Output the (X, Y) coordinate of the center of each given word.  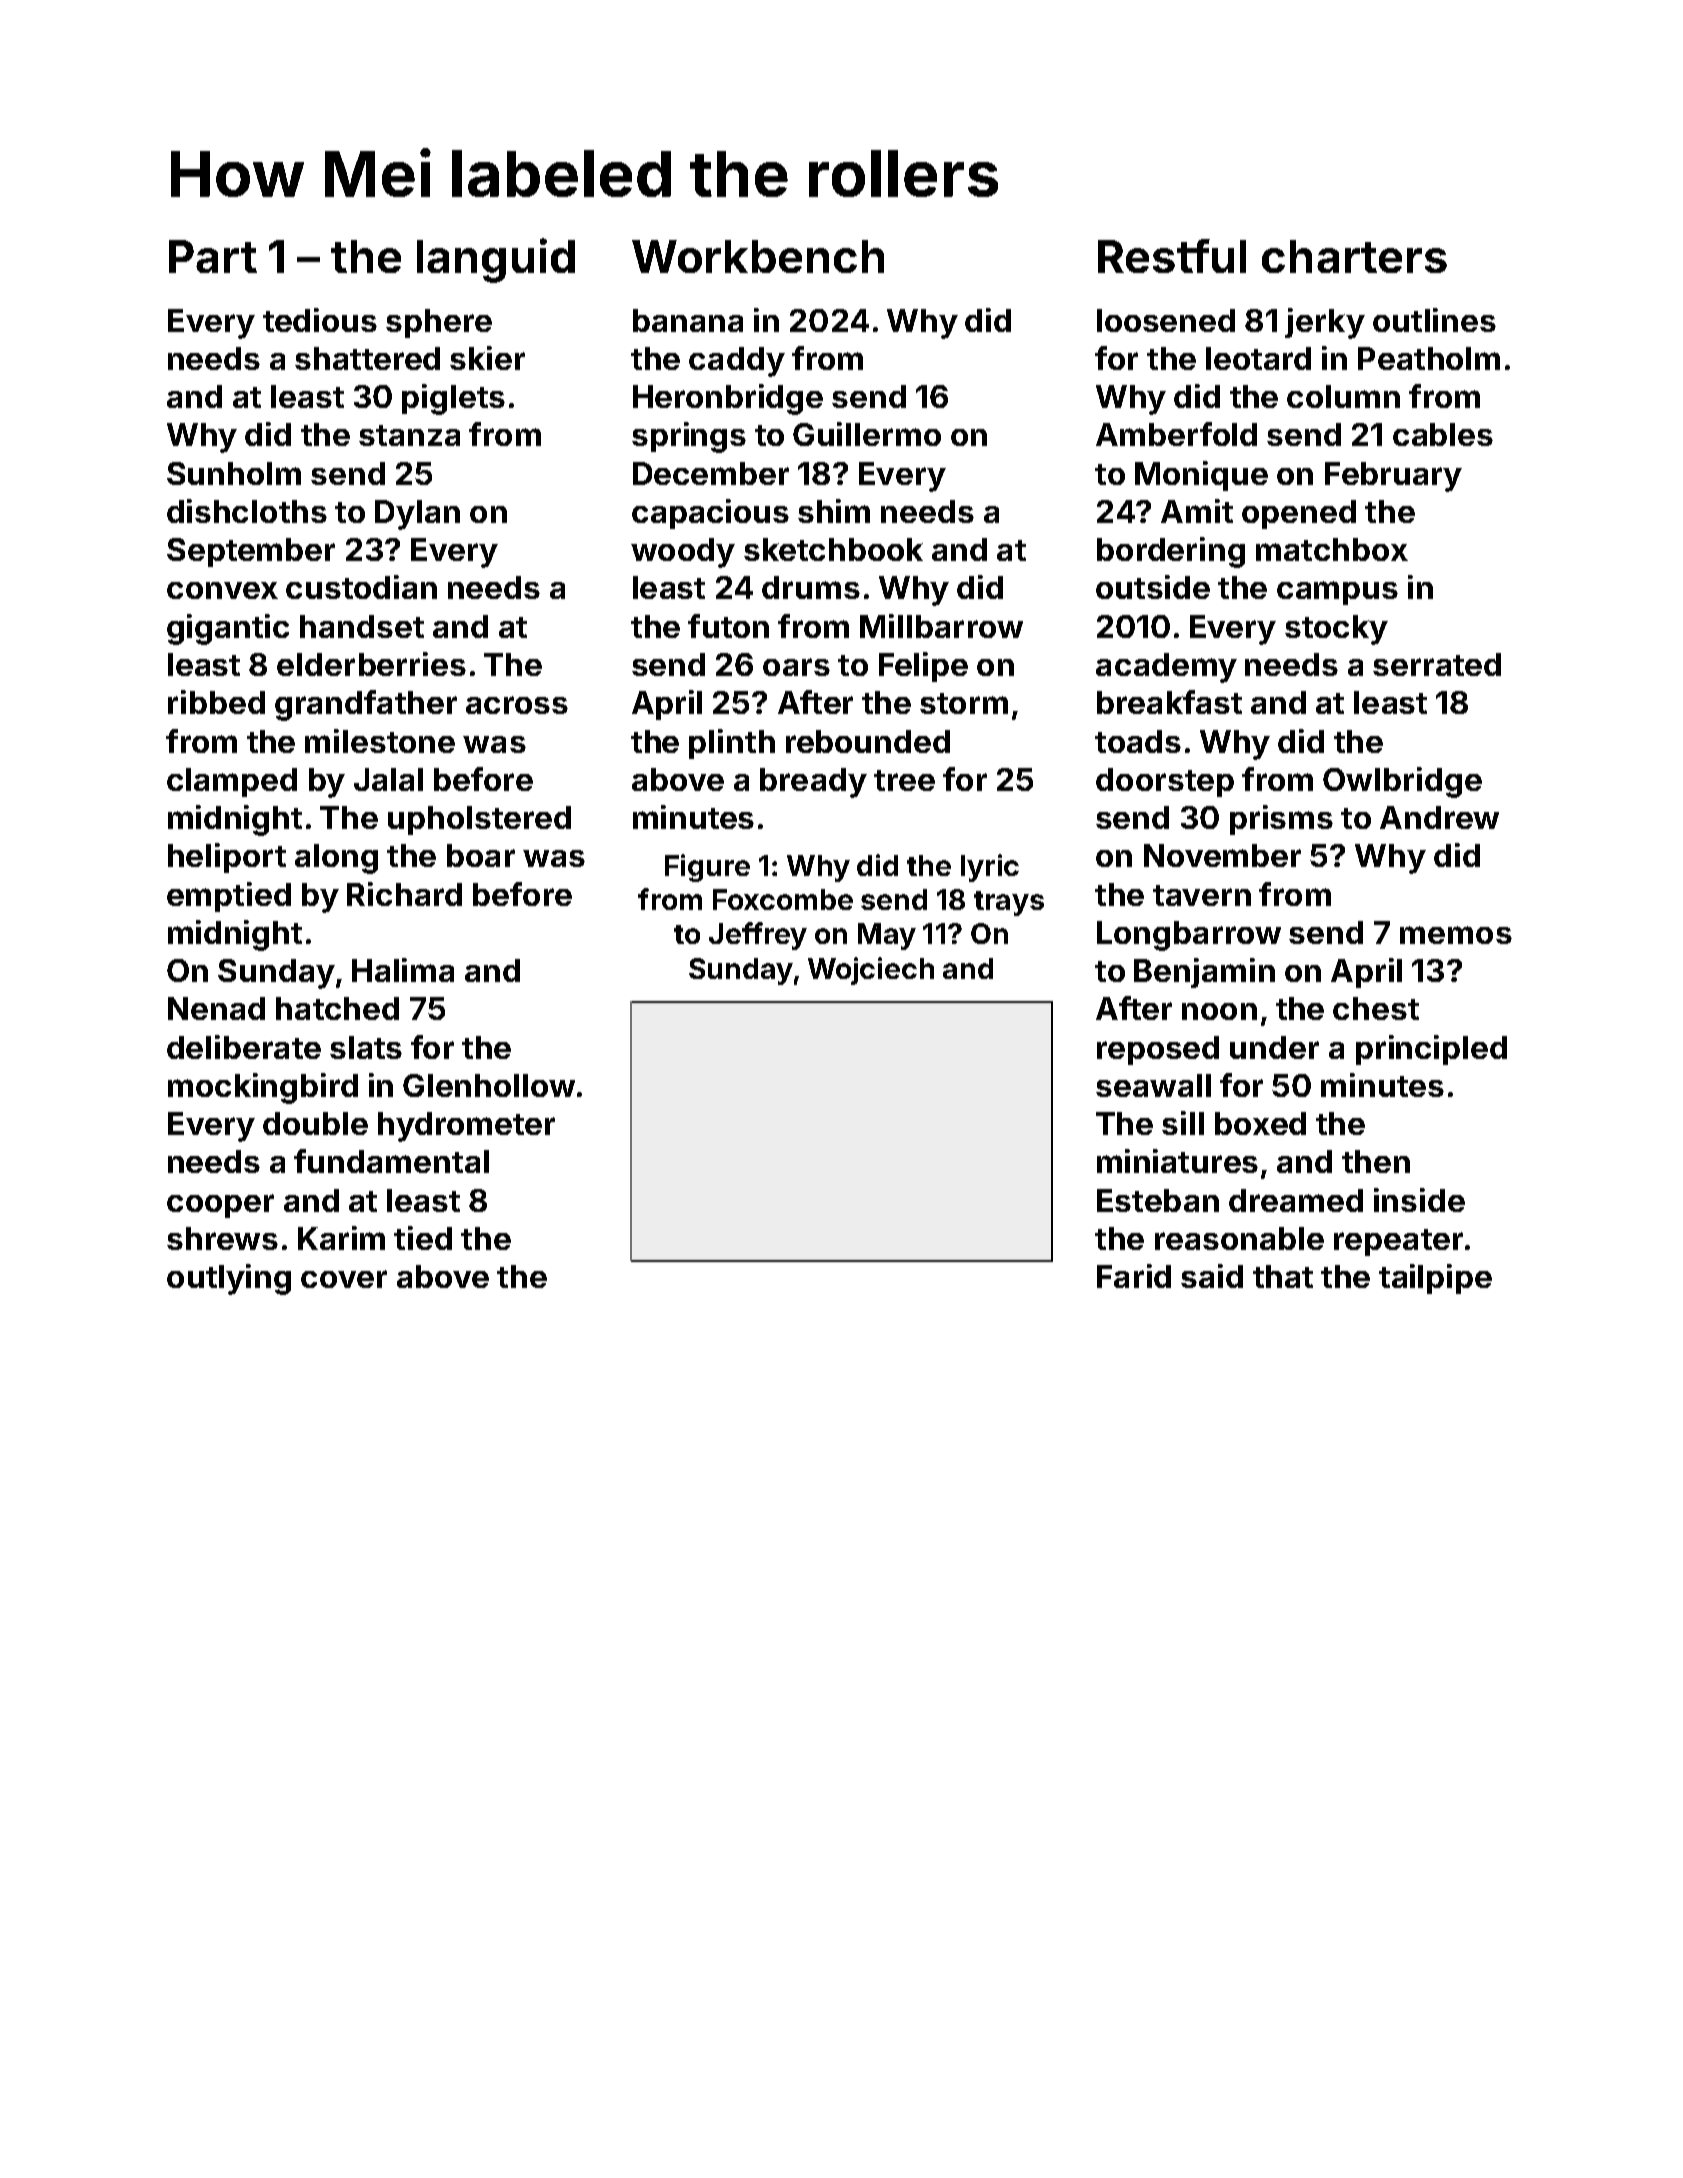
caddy (737, 362)
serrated (1437, 664)
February (1393, 477)
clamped (232, 782)
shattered (367, 358)
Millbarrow (941, 626)
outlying (229, 1279)
